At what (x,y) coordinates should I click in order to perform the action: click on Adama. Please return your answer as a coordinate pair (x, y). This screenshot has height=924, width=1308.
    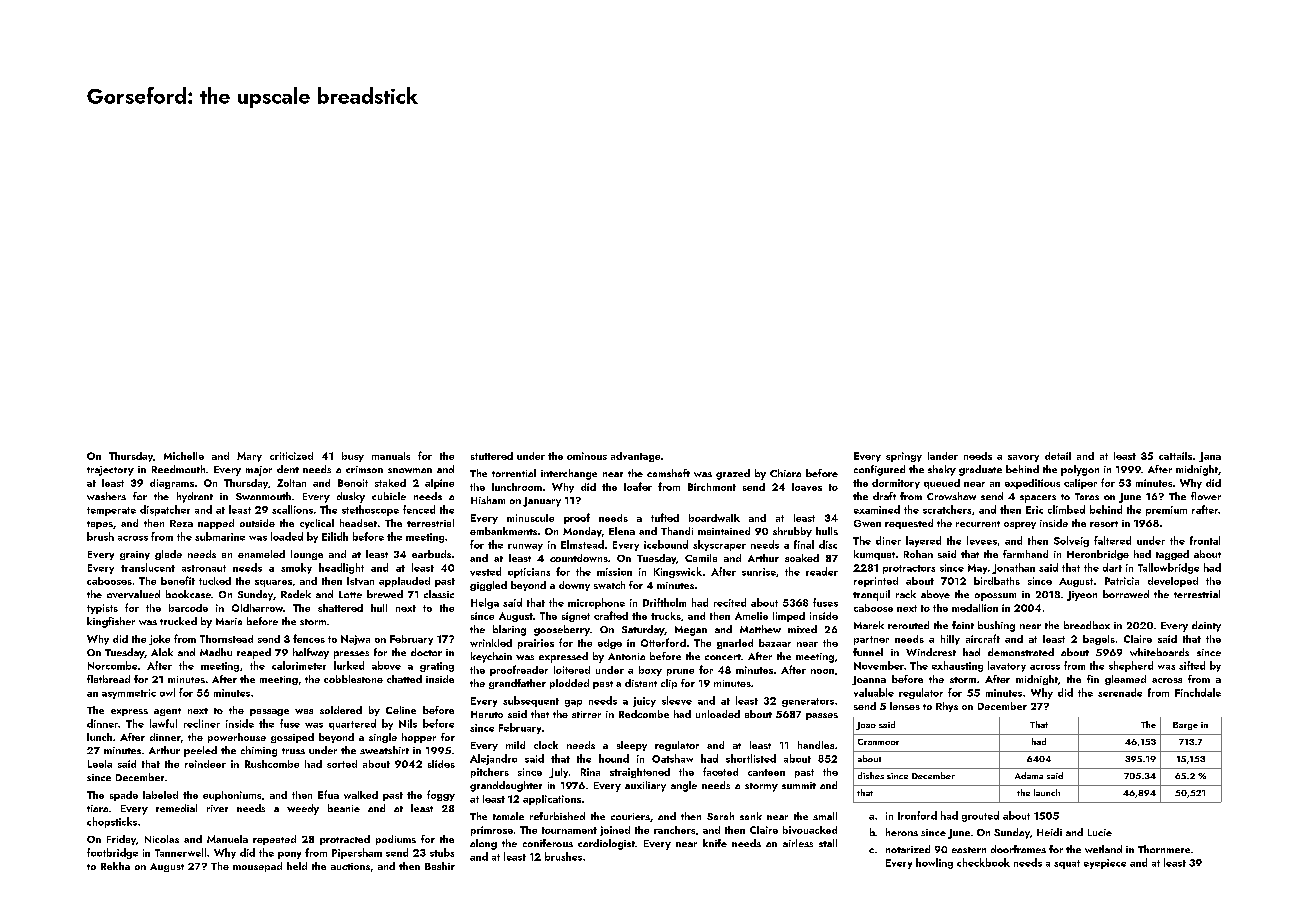
    Looking at the image, I should click on (1029, 775).
